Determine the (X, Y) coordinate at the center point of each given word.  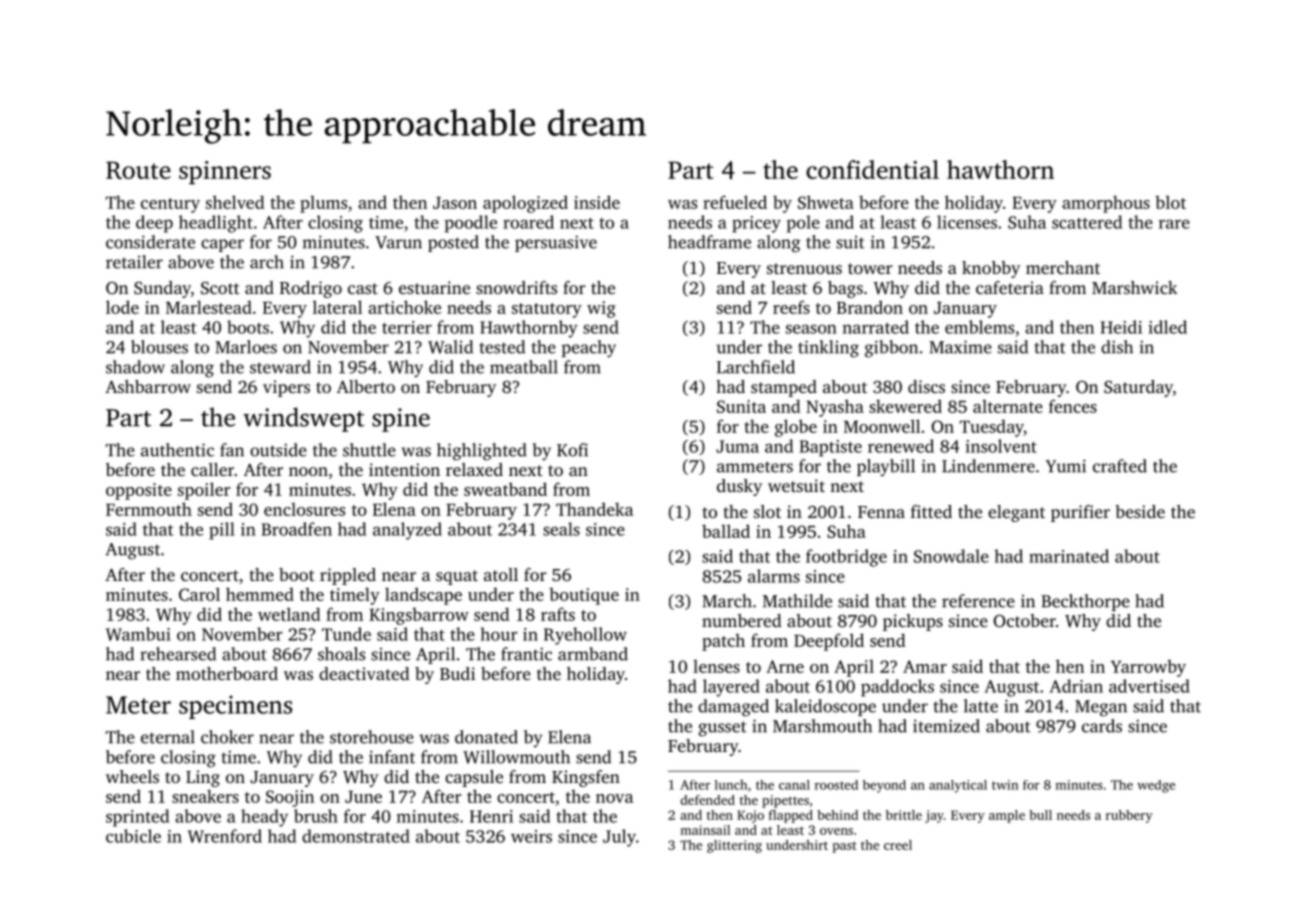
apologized (525, 204)
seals (561, 529)
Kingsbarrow (419, 616)
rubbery (1129, 816)
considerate (150, 242)
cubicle (133, 836)
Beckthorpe (1085, 602)
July (619, 838)
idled (1167, 327)
